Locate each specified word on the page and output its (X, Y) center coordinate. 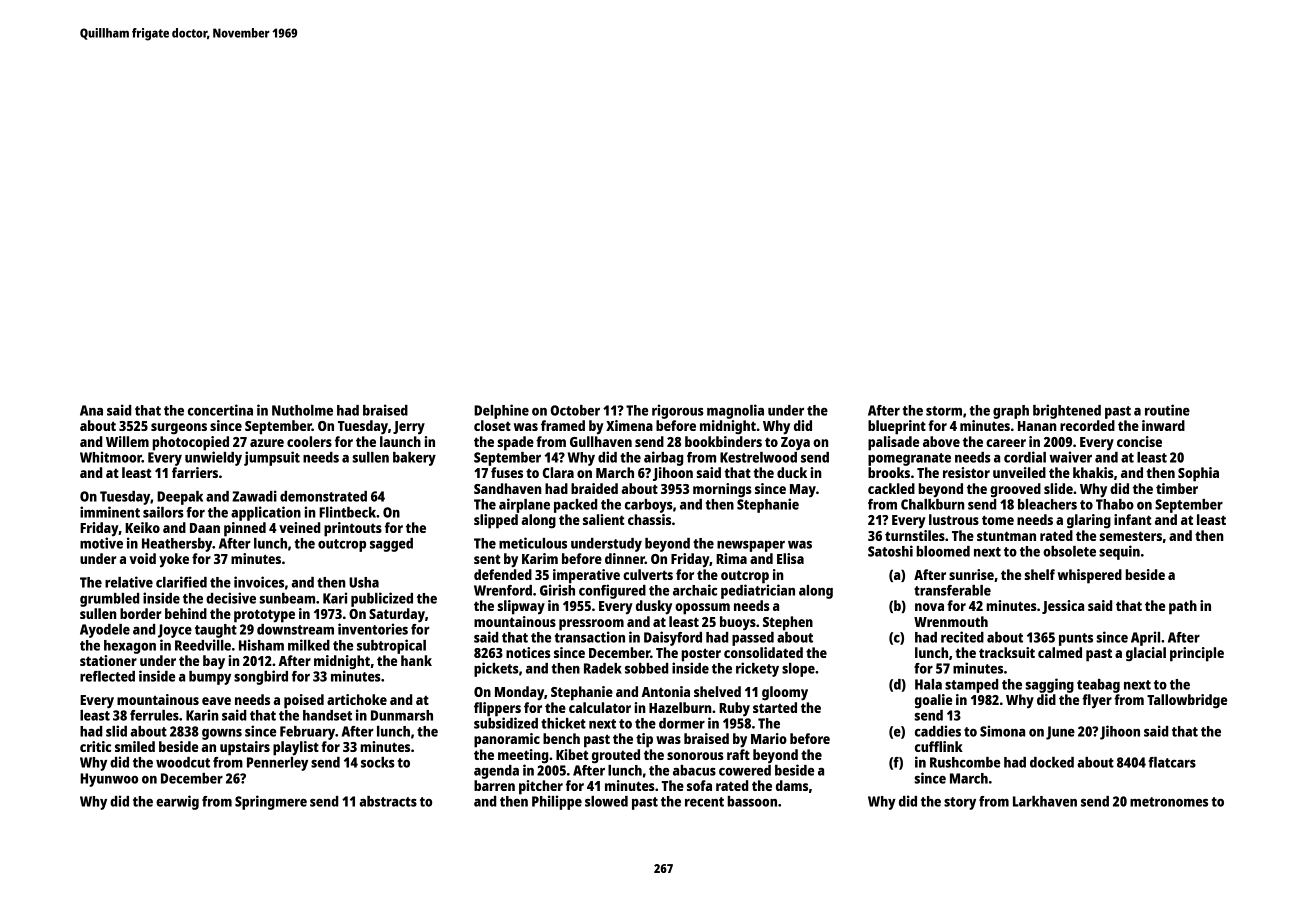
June (1060, 733)
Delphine (501, 411)
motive (101, 543)
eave (216, 701)
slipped (496, 521)
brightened (1067, 411)
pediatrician (758, 591)
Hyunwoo (109, 780)
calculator (600, 707)
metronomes (1169, 802)
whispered (1090, 576)
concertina (220, 410)
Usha (364, 582)
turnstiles (915, 535)
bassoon (752, 801)
